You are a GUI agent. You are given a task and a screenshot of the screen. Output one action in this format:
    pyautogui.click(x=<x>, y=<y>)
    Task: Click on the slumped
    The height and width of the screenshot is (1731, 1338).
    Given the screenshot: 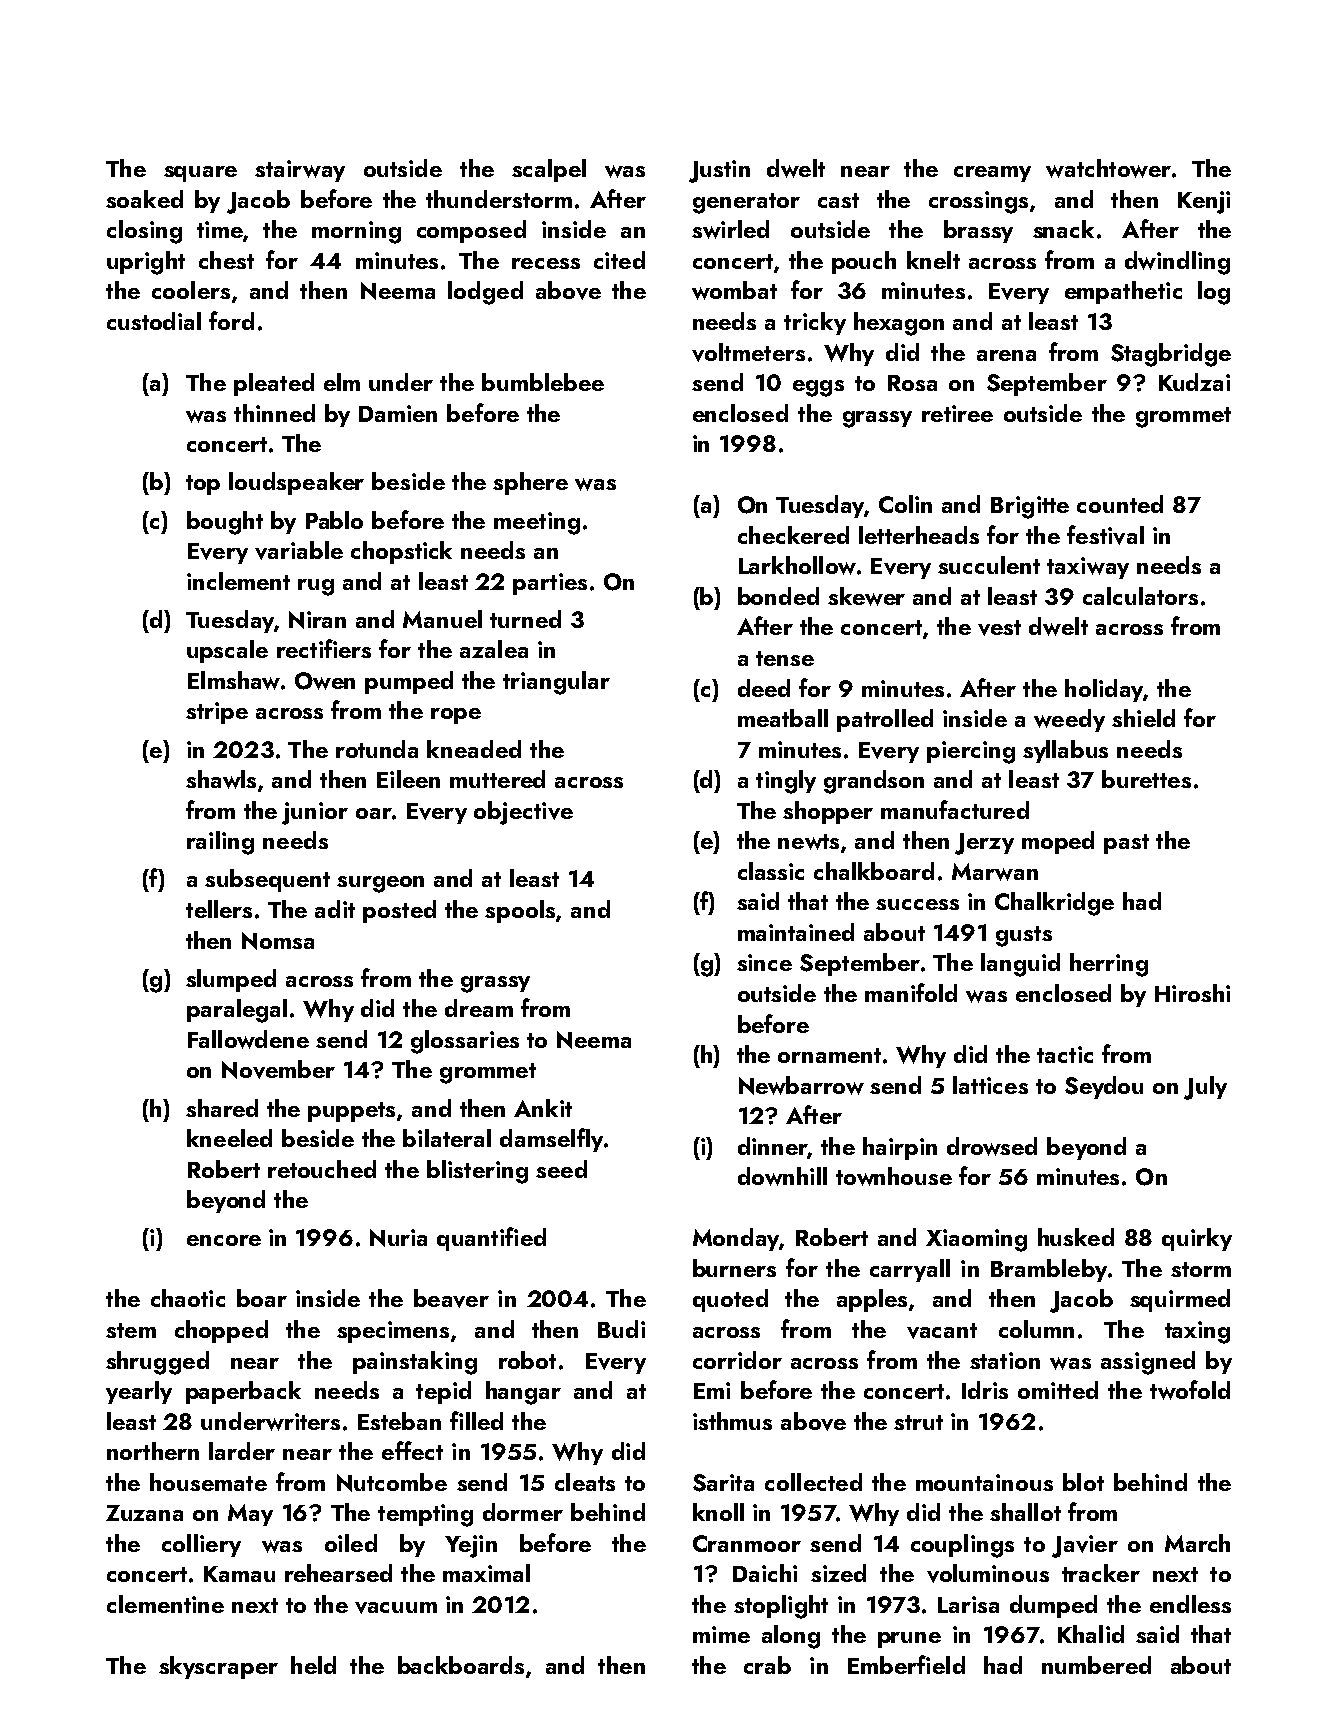 What is the action you would take?
    pyautogui.click(x=231, y=980)
